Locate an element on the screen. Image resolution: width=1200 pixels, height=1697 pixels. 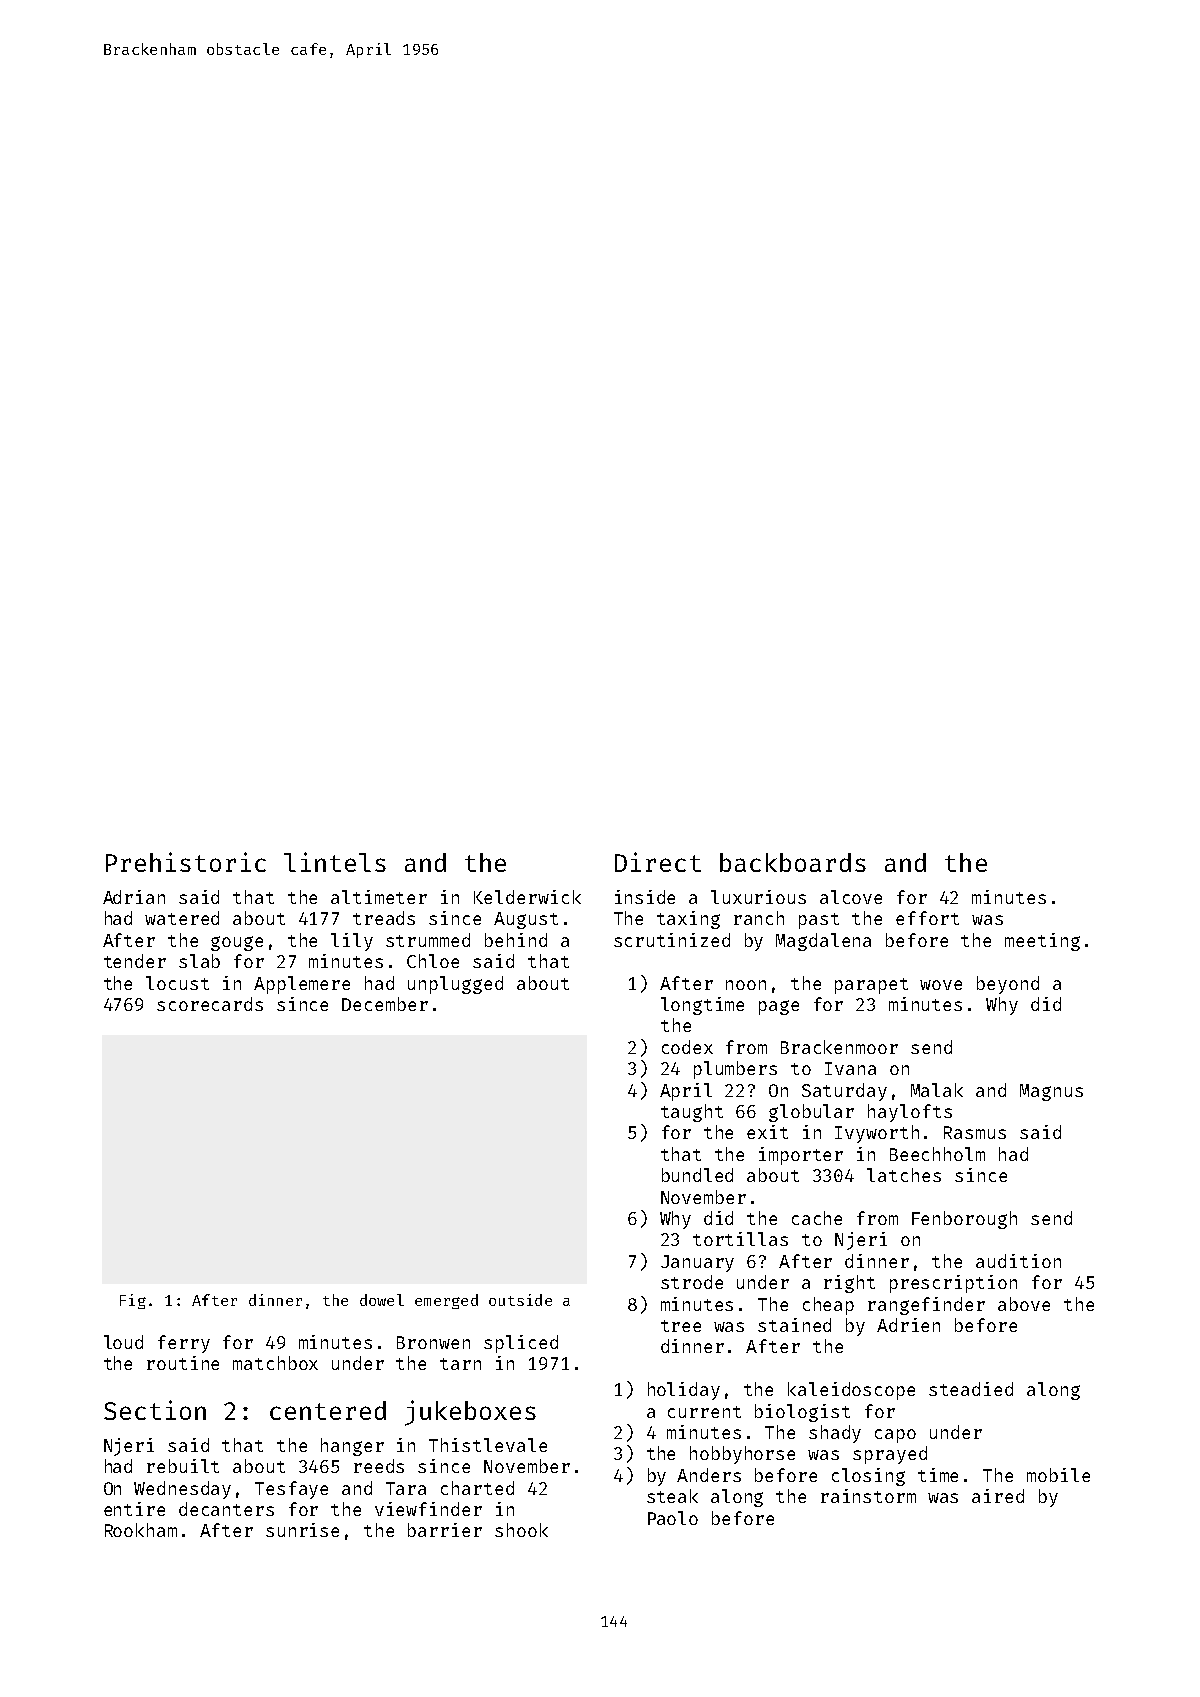
audition is located at coordinates (1018, 1261).
